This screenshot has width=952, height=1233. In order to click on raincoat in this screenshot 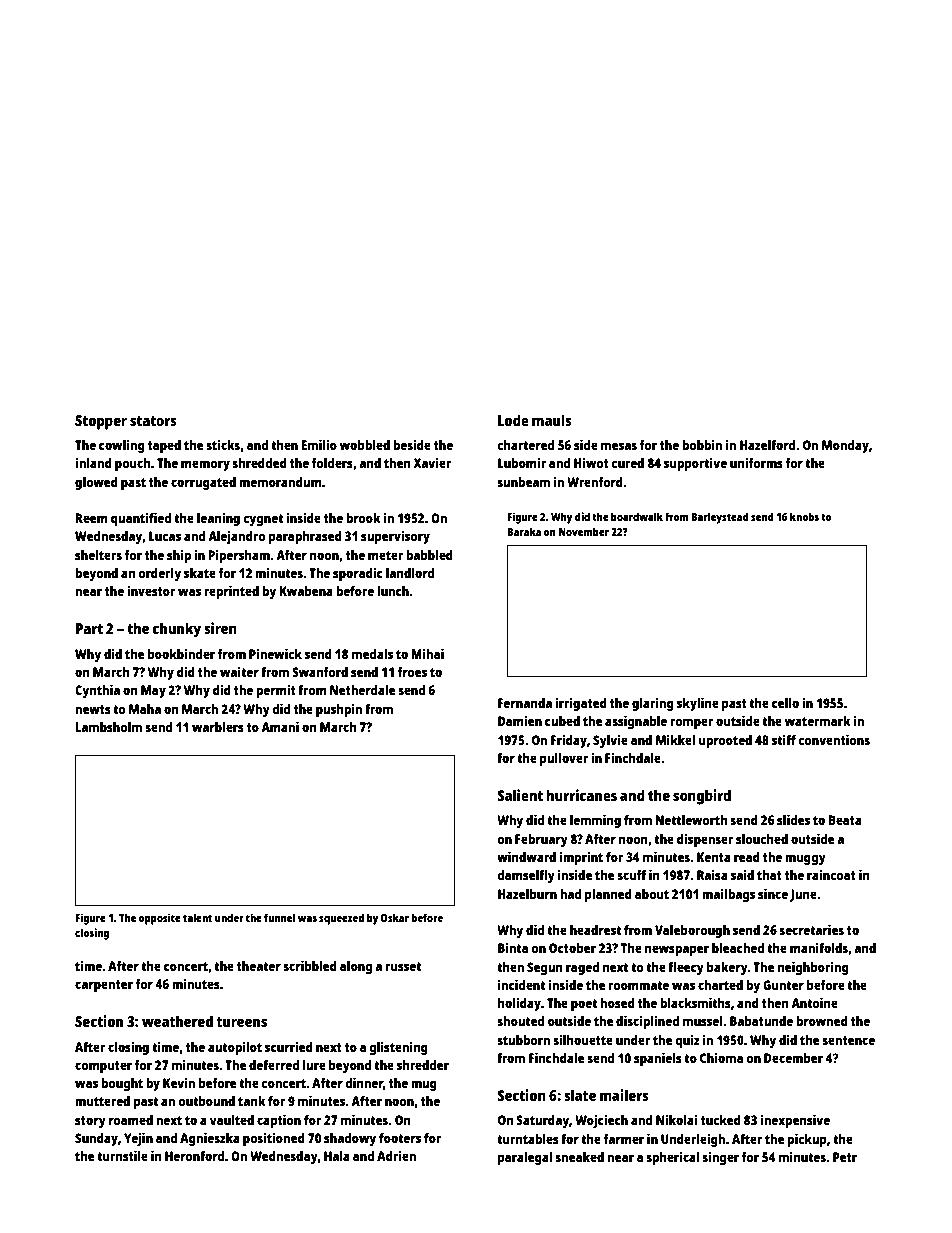, I will do `click(831, 874)`.
